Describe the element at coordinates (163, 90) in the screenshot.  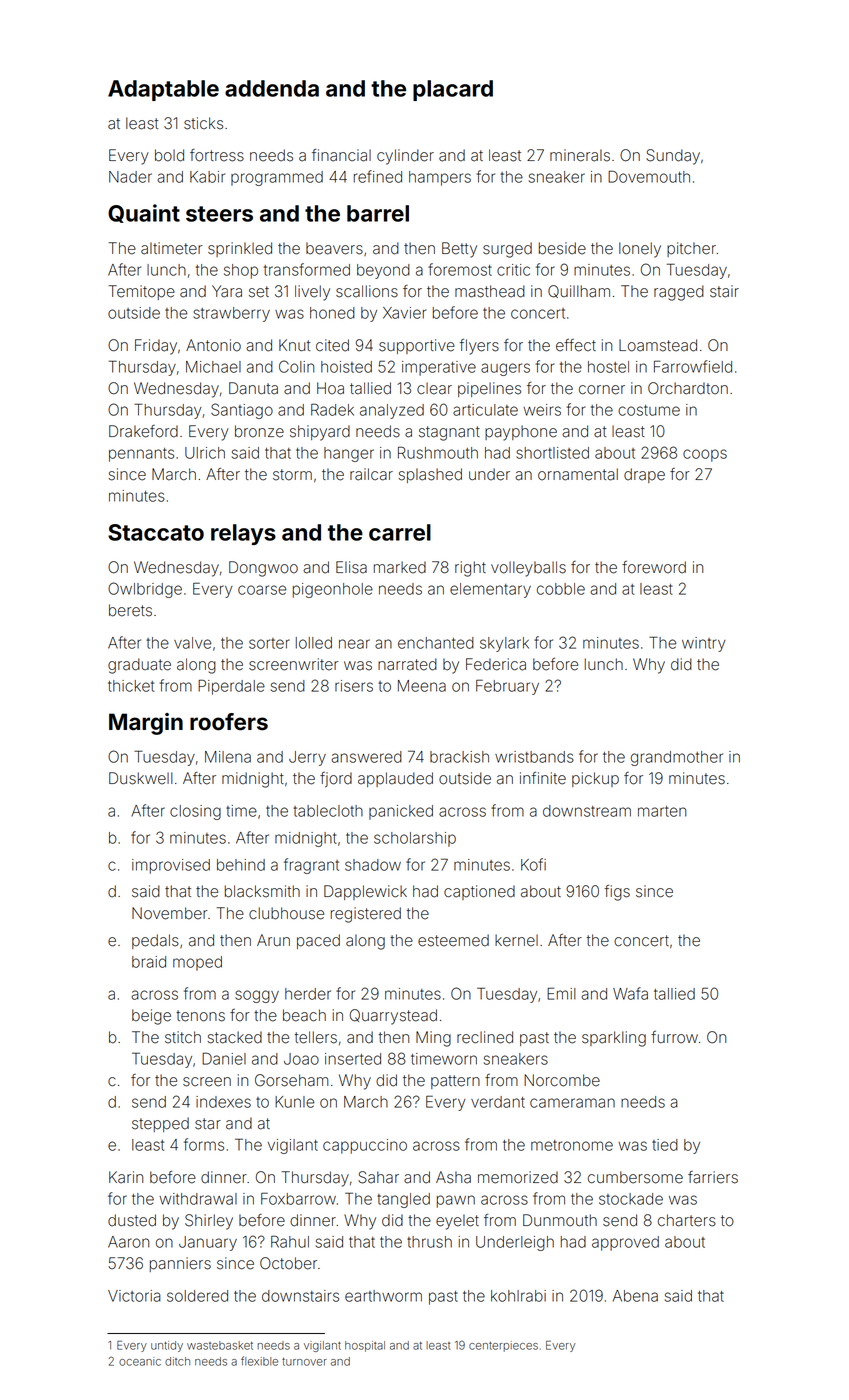
I see `Adaptable` at that location.
